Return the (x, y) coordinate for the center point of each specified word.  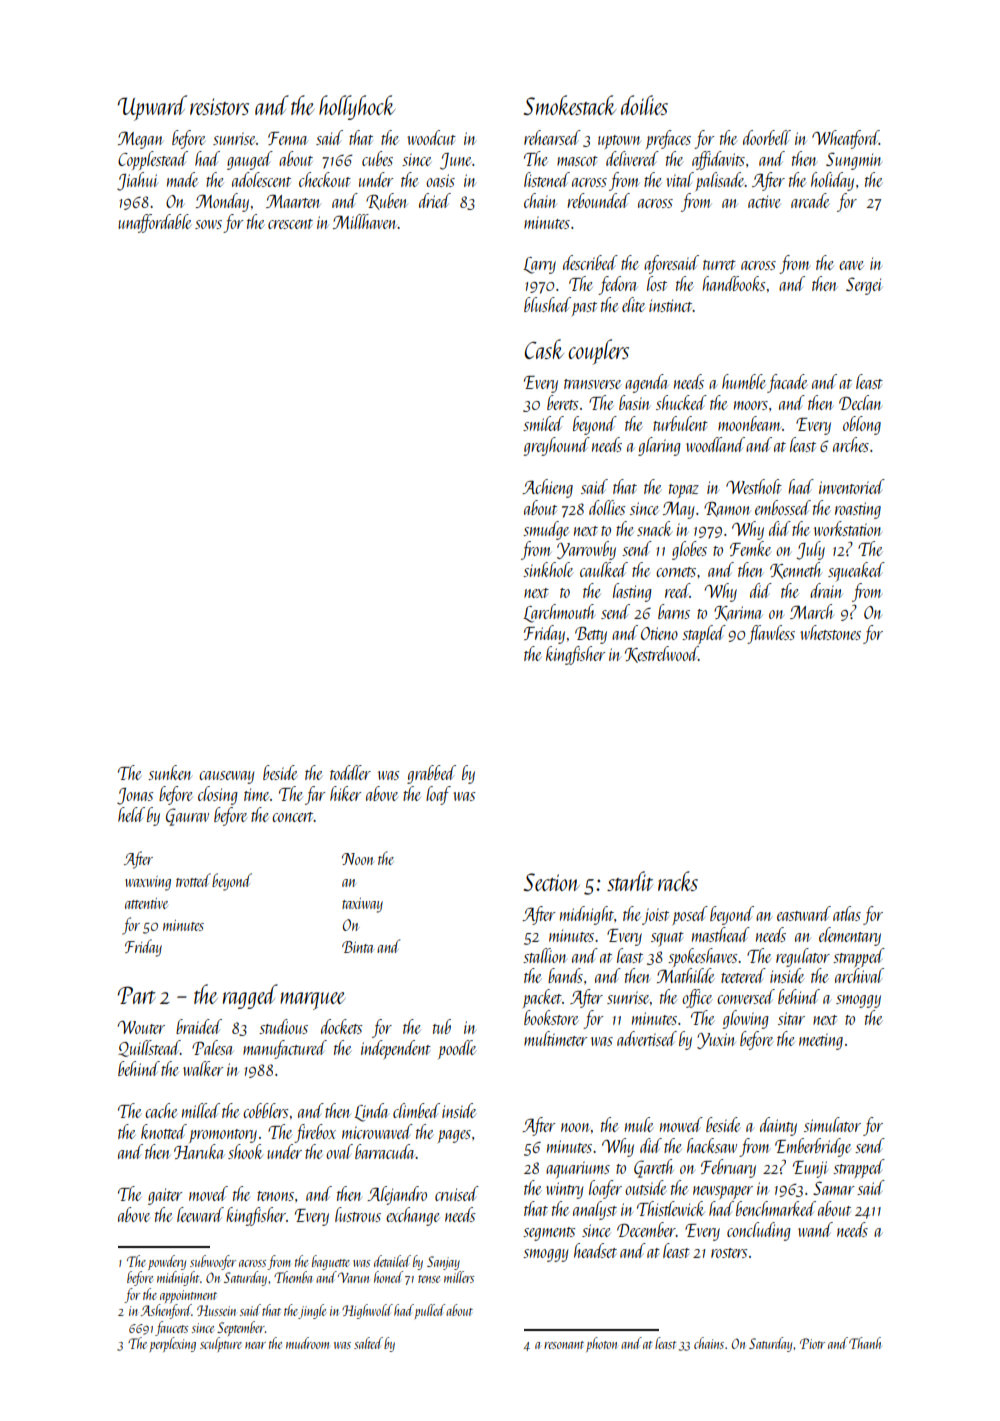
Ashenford (166, 1311)
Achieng (547, 488)
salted (368, 1343)
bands (565, 975)
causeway (227, 777)
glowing (746, 1019)
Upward (152, 108)
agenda (647, 383)
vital (680, 179)
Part (137, 995)
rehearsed (552, 137)
